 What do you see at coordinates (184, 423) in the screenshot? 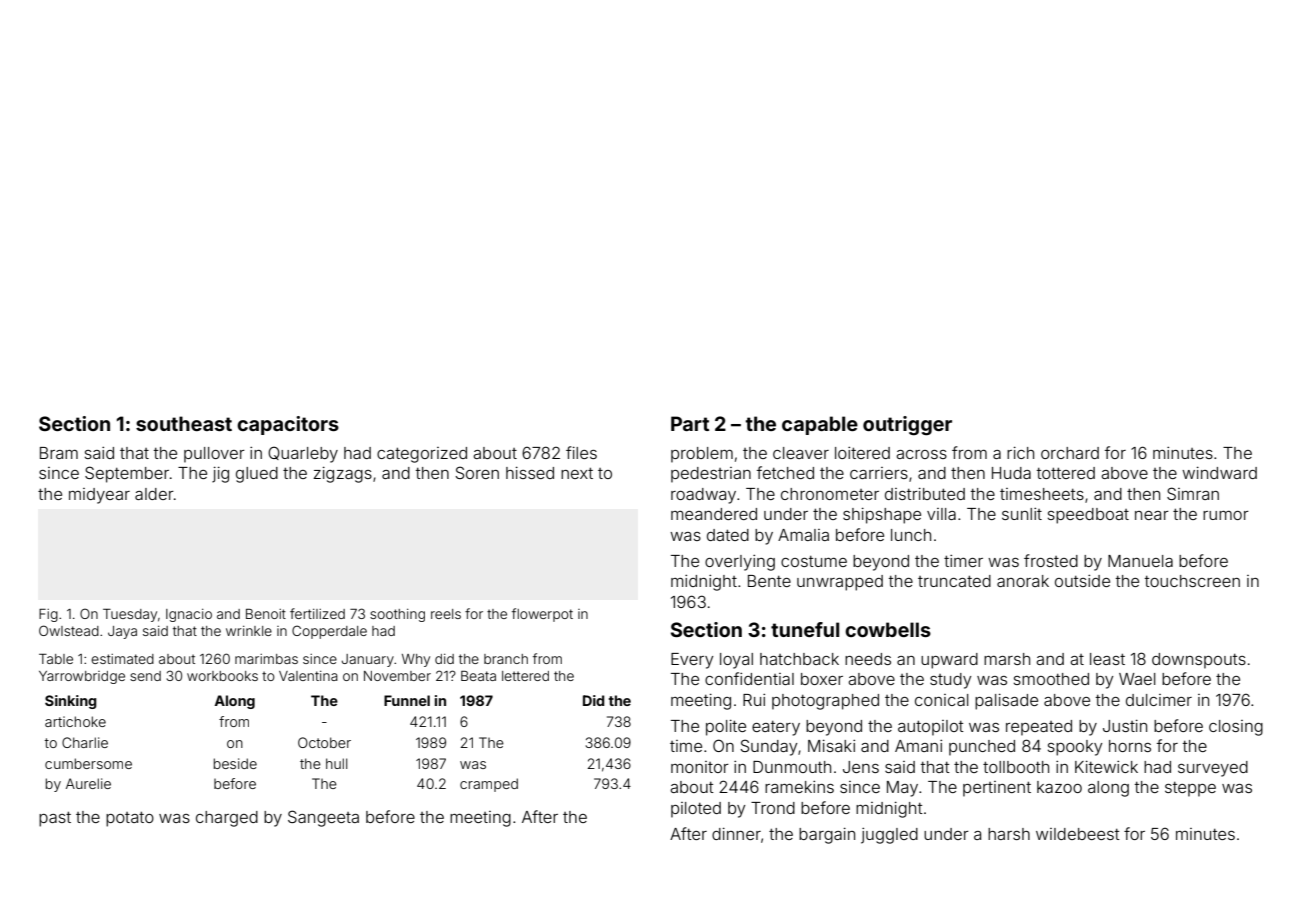
I see `southeast` at bounding box center [184, 423].
